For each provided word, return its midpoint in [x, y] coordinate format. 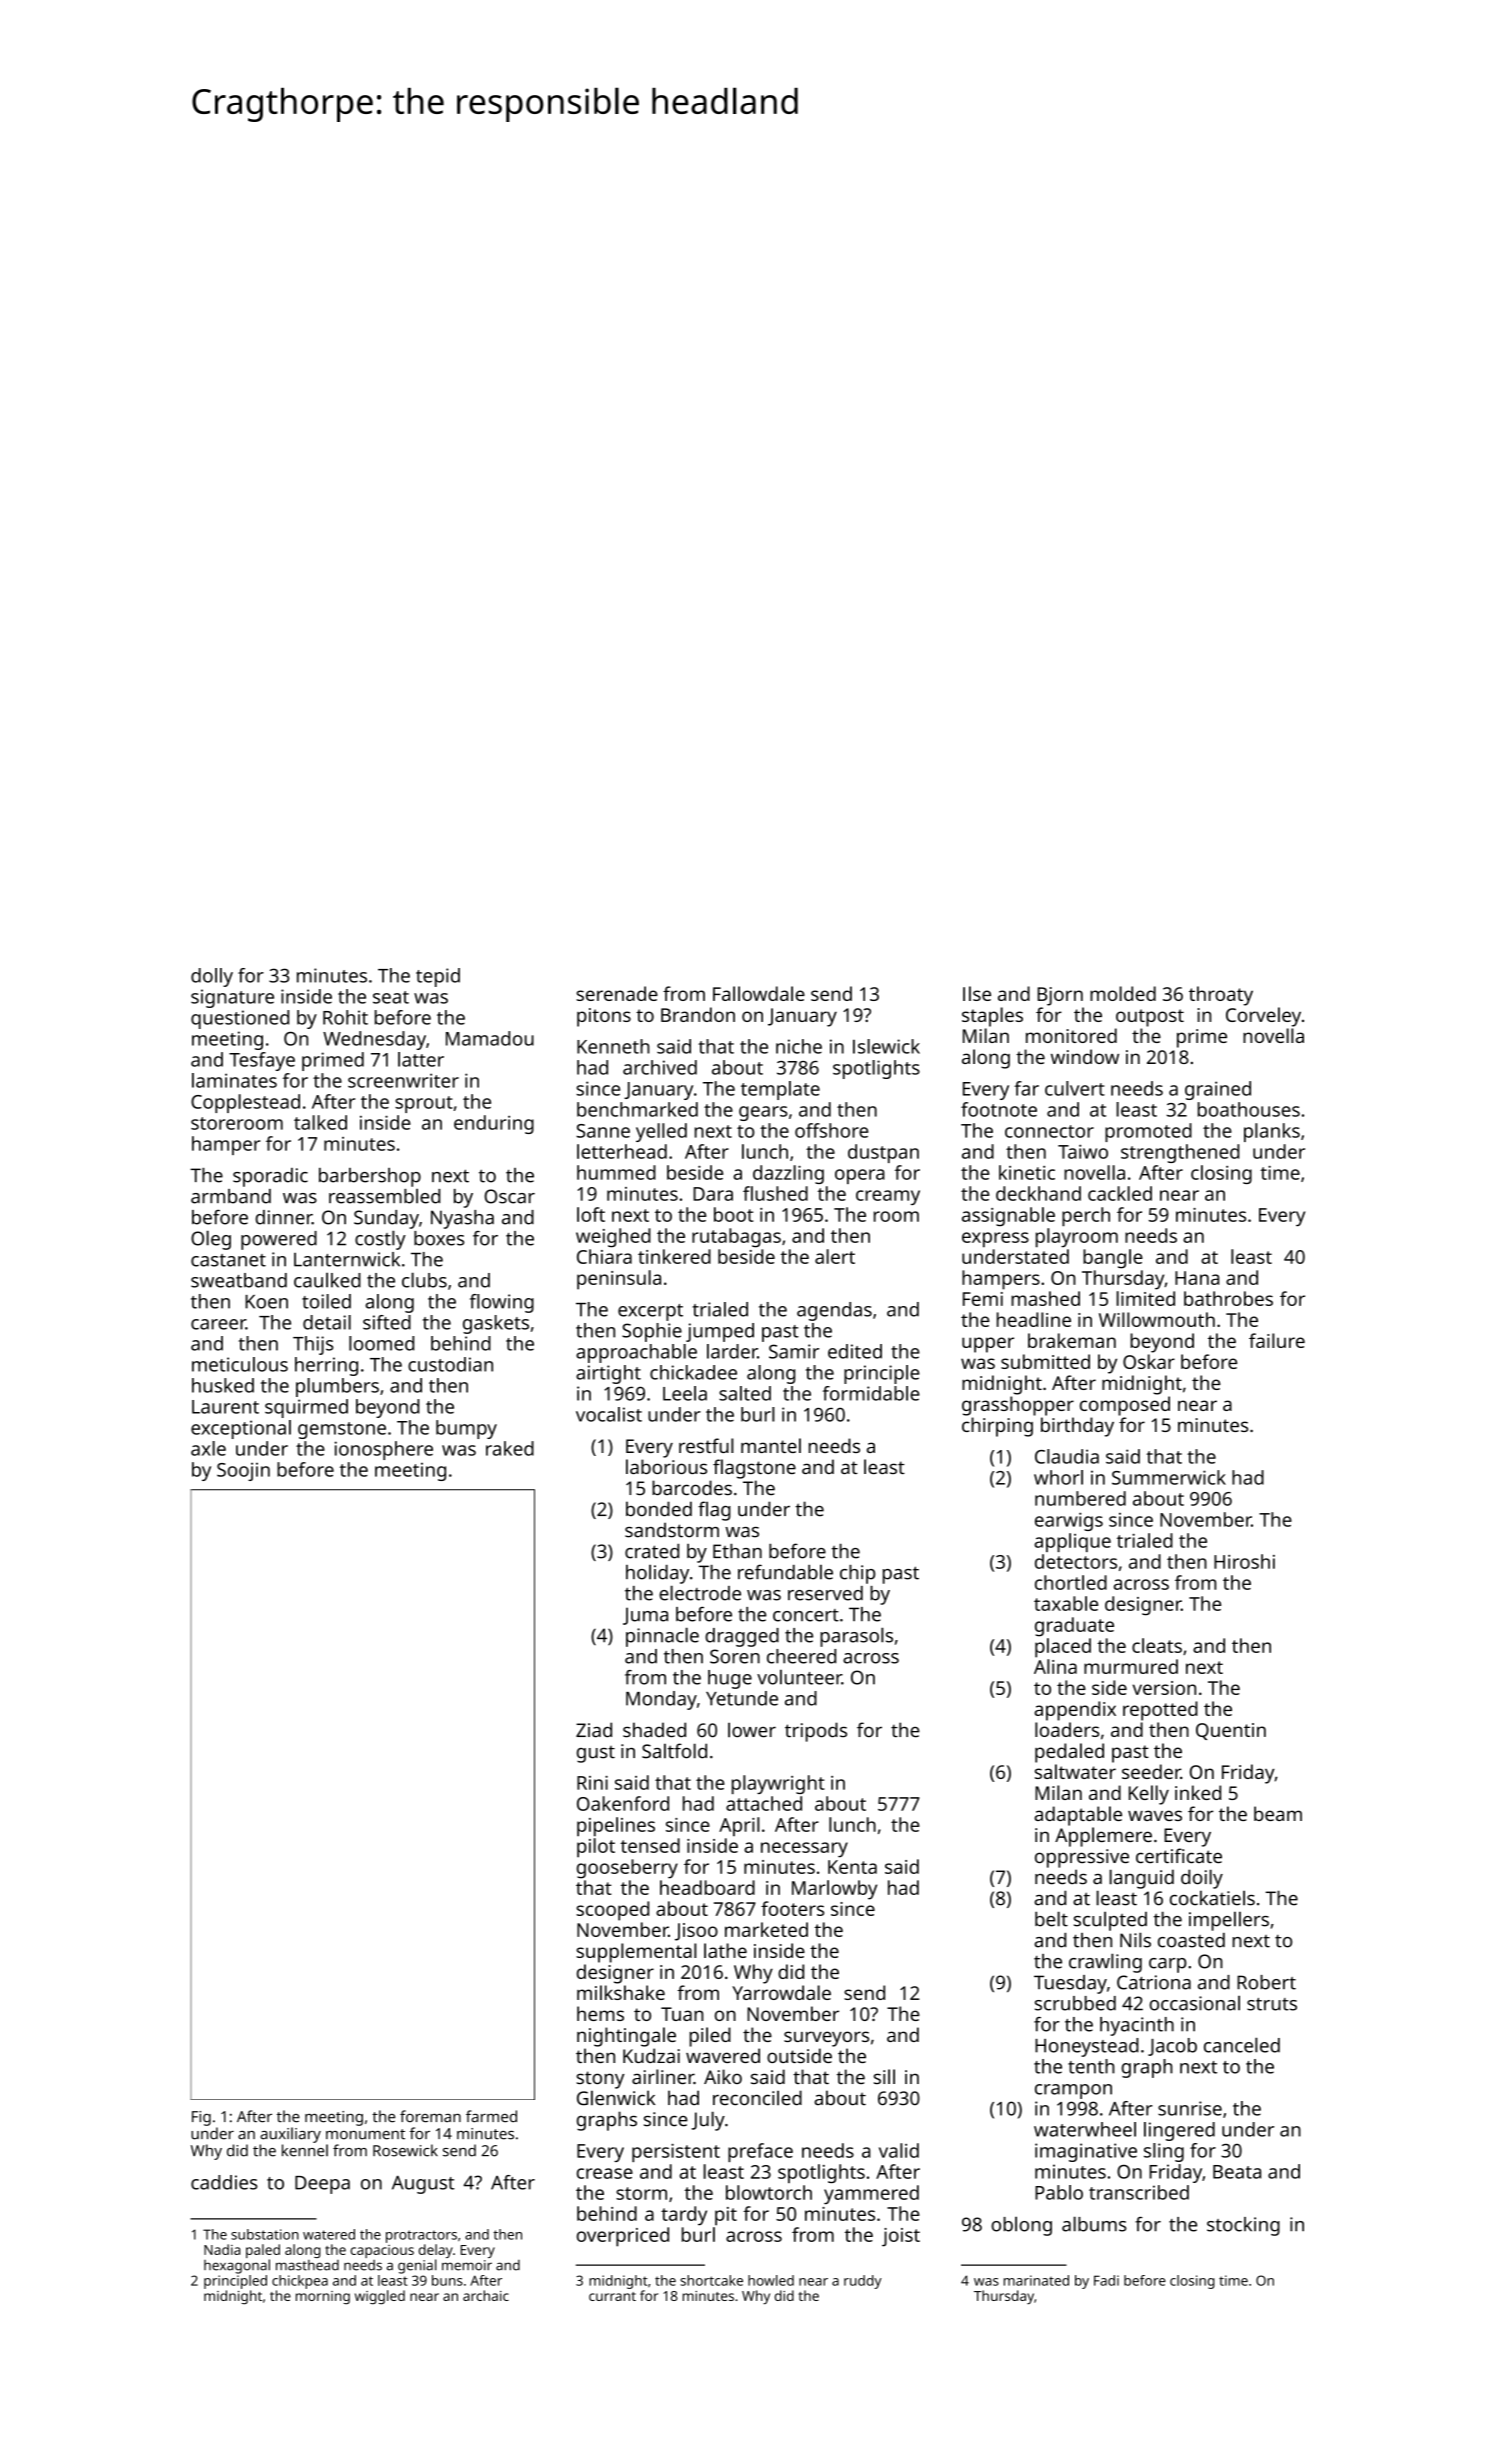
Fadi [1106, 2280]
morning [323, 2298]
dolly [212, 977]
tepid [438, 977]
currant [612, 2296]
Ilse [977, 993]
